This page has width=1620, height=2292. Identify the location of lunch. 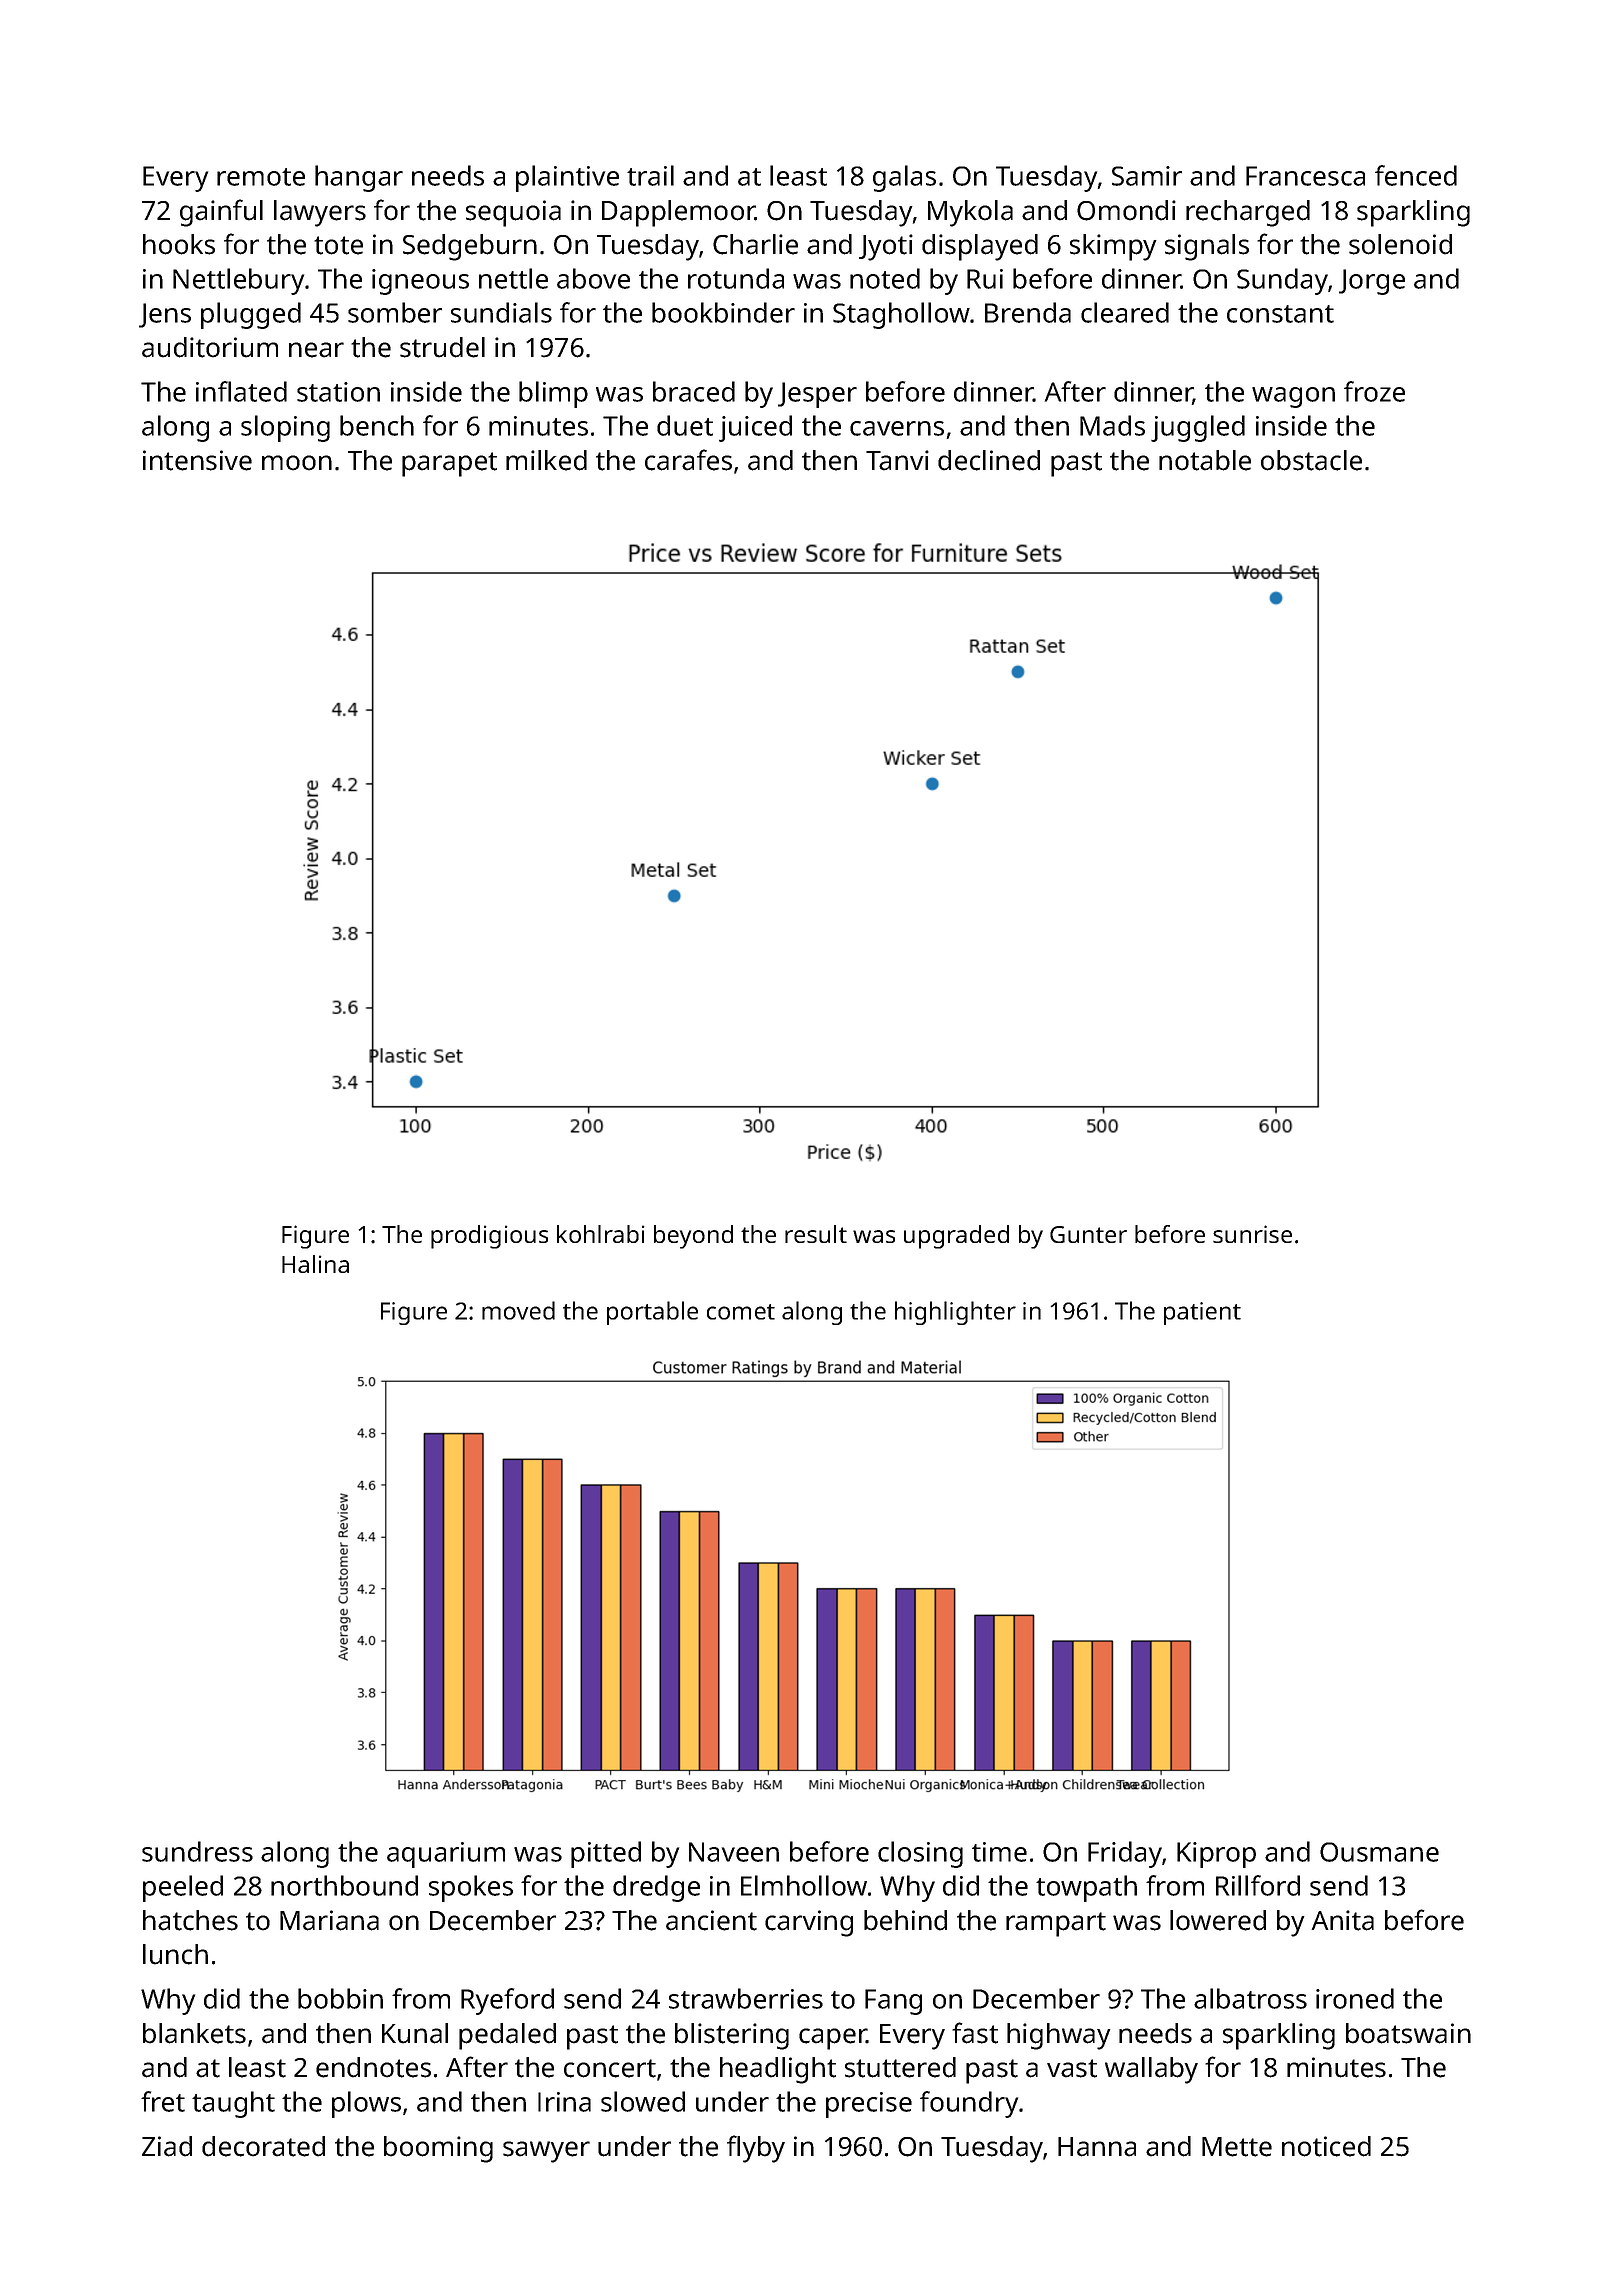
(175, 1954).
